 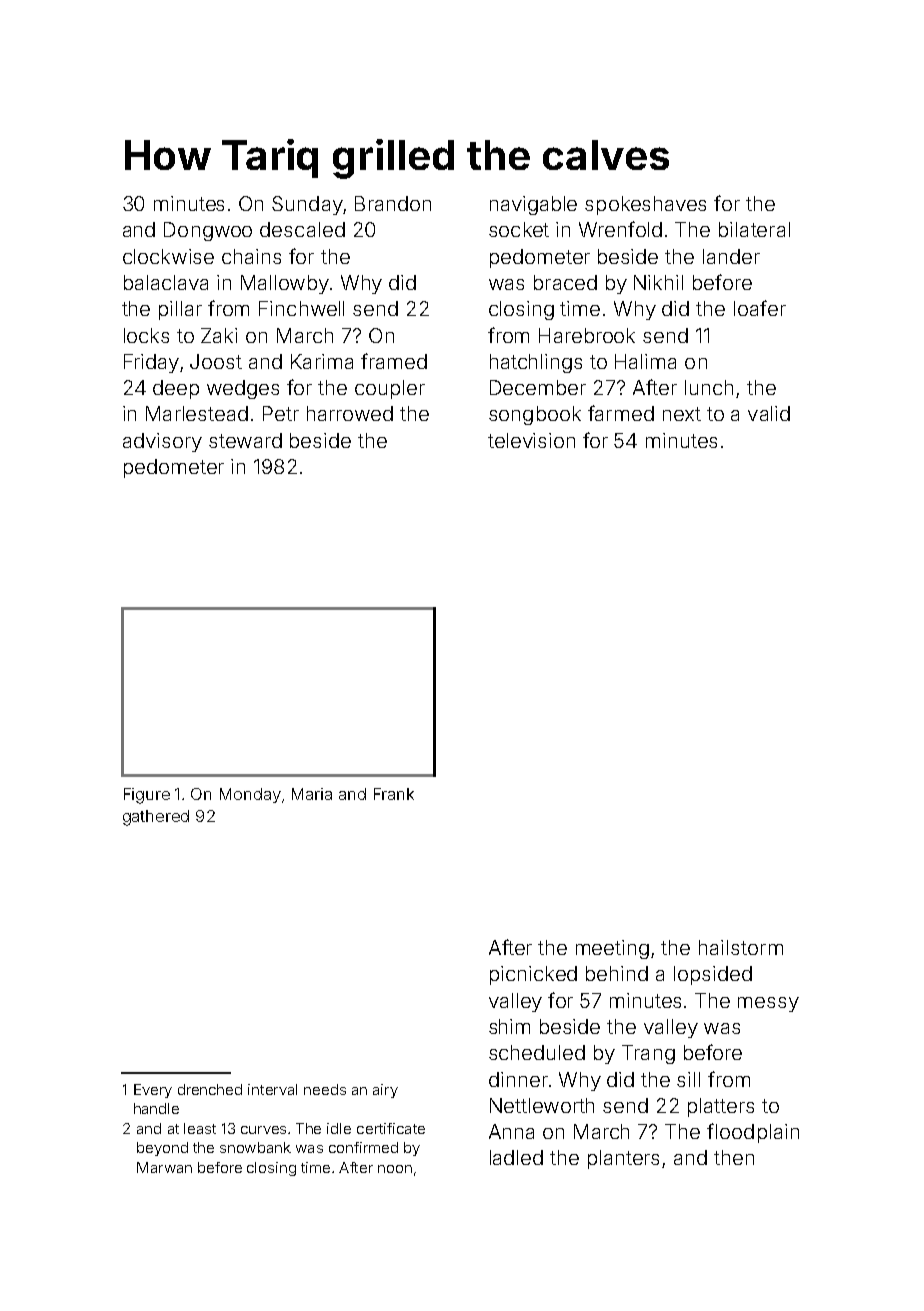 I want to click on valid, so click(x=769, y=413).
